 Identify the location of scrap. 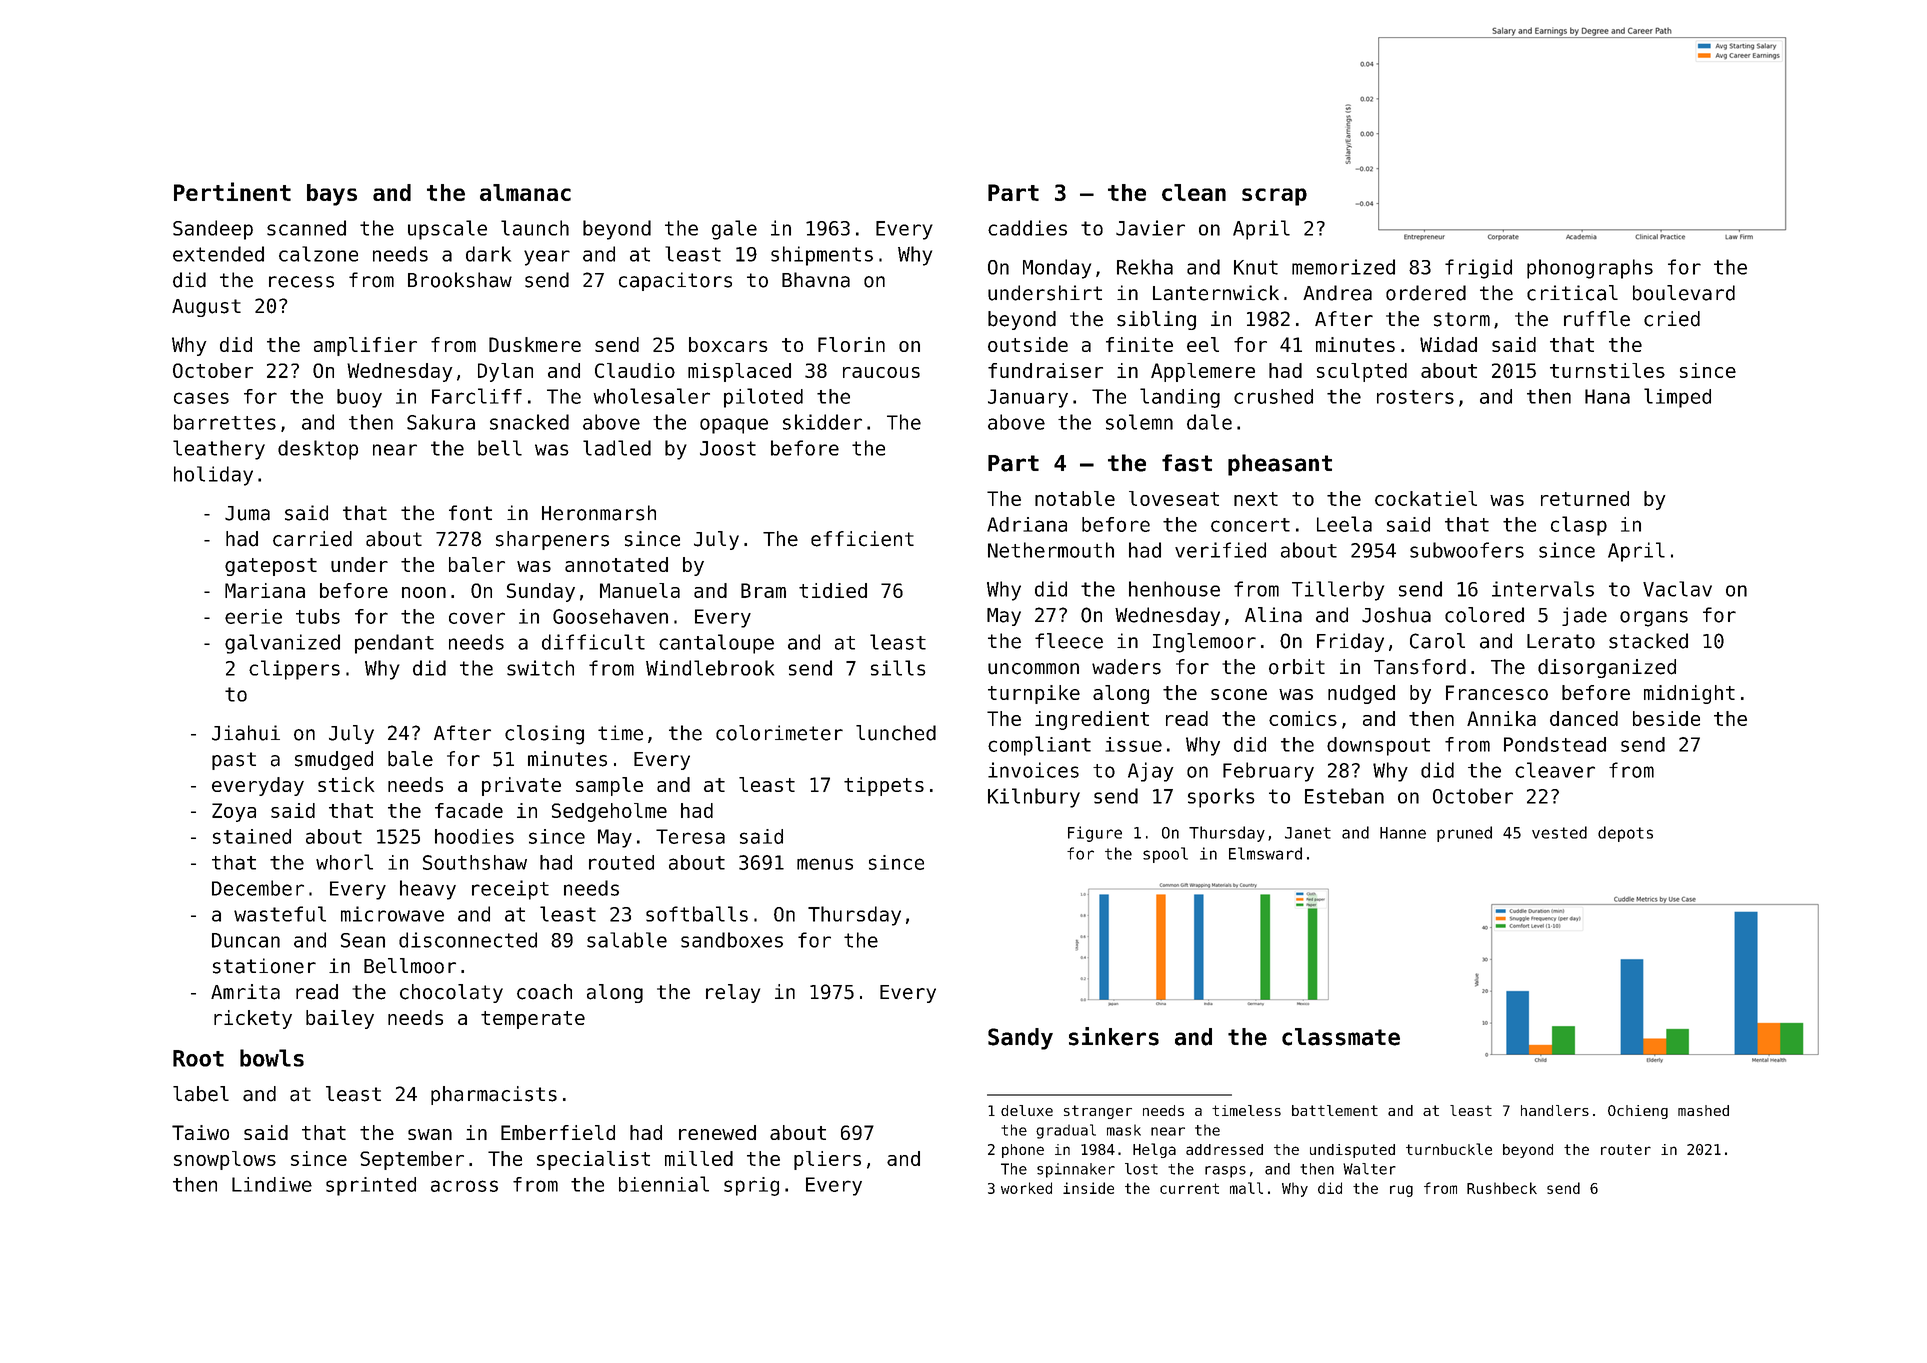
(1274, 197).
